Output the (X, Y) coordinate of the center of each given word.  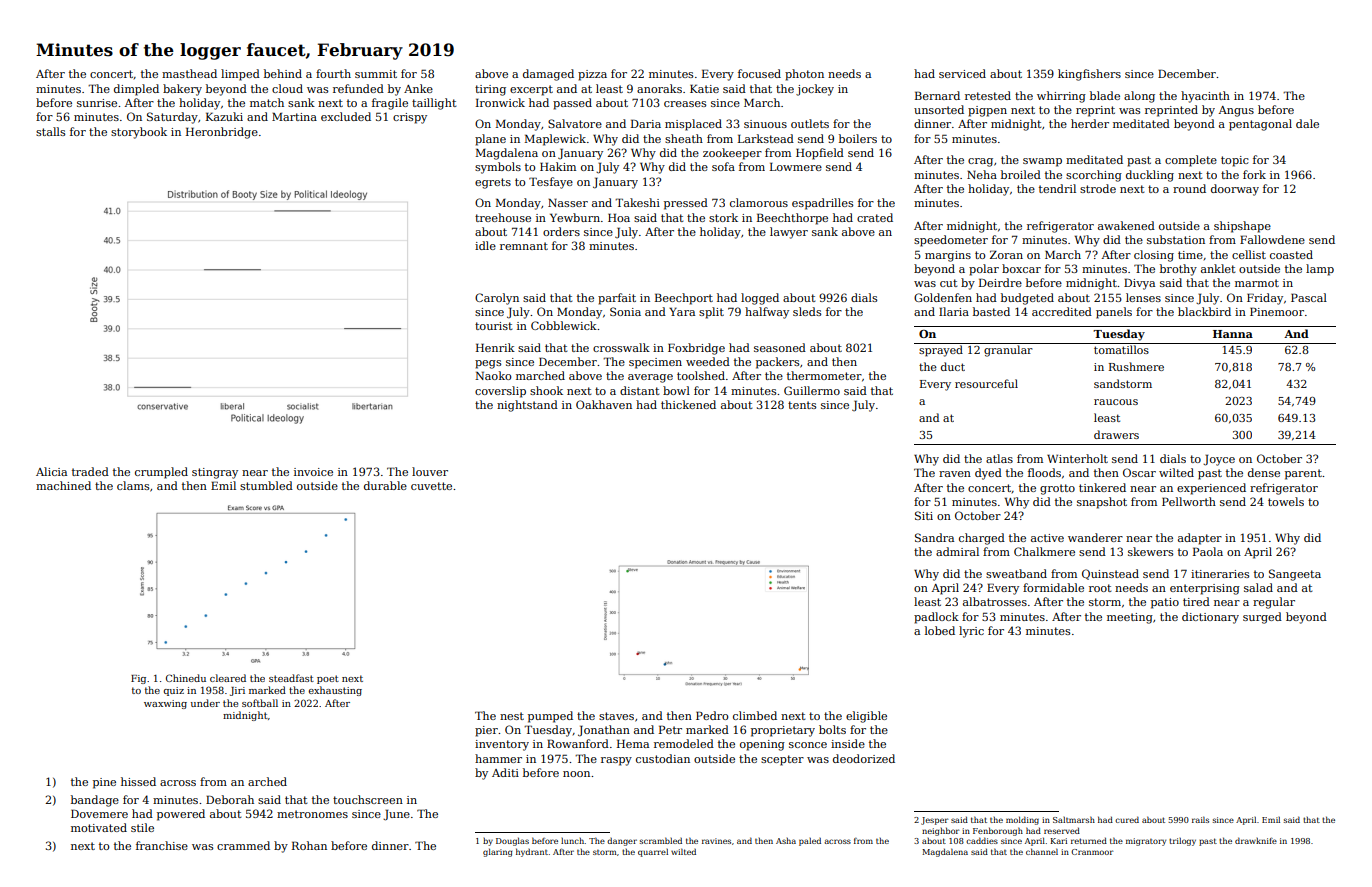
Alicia (51, 471)
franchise (162, 845)
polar (984, 270)
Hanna (1233, 334)
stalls (50, 131)
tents (802, 405)
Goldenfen (943, 297)
